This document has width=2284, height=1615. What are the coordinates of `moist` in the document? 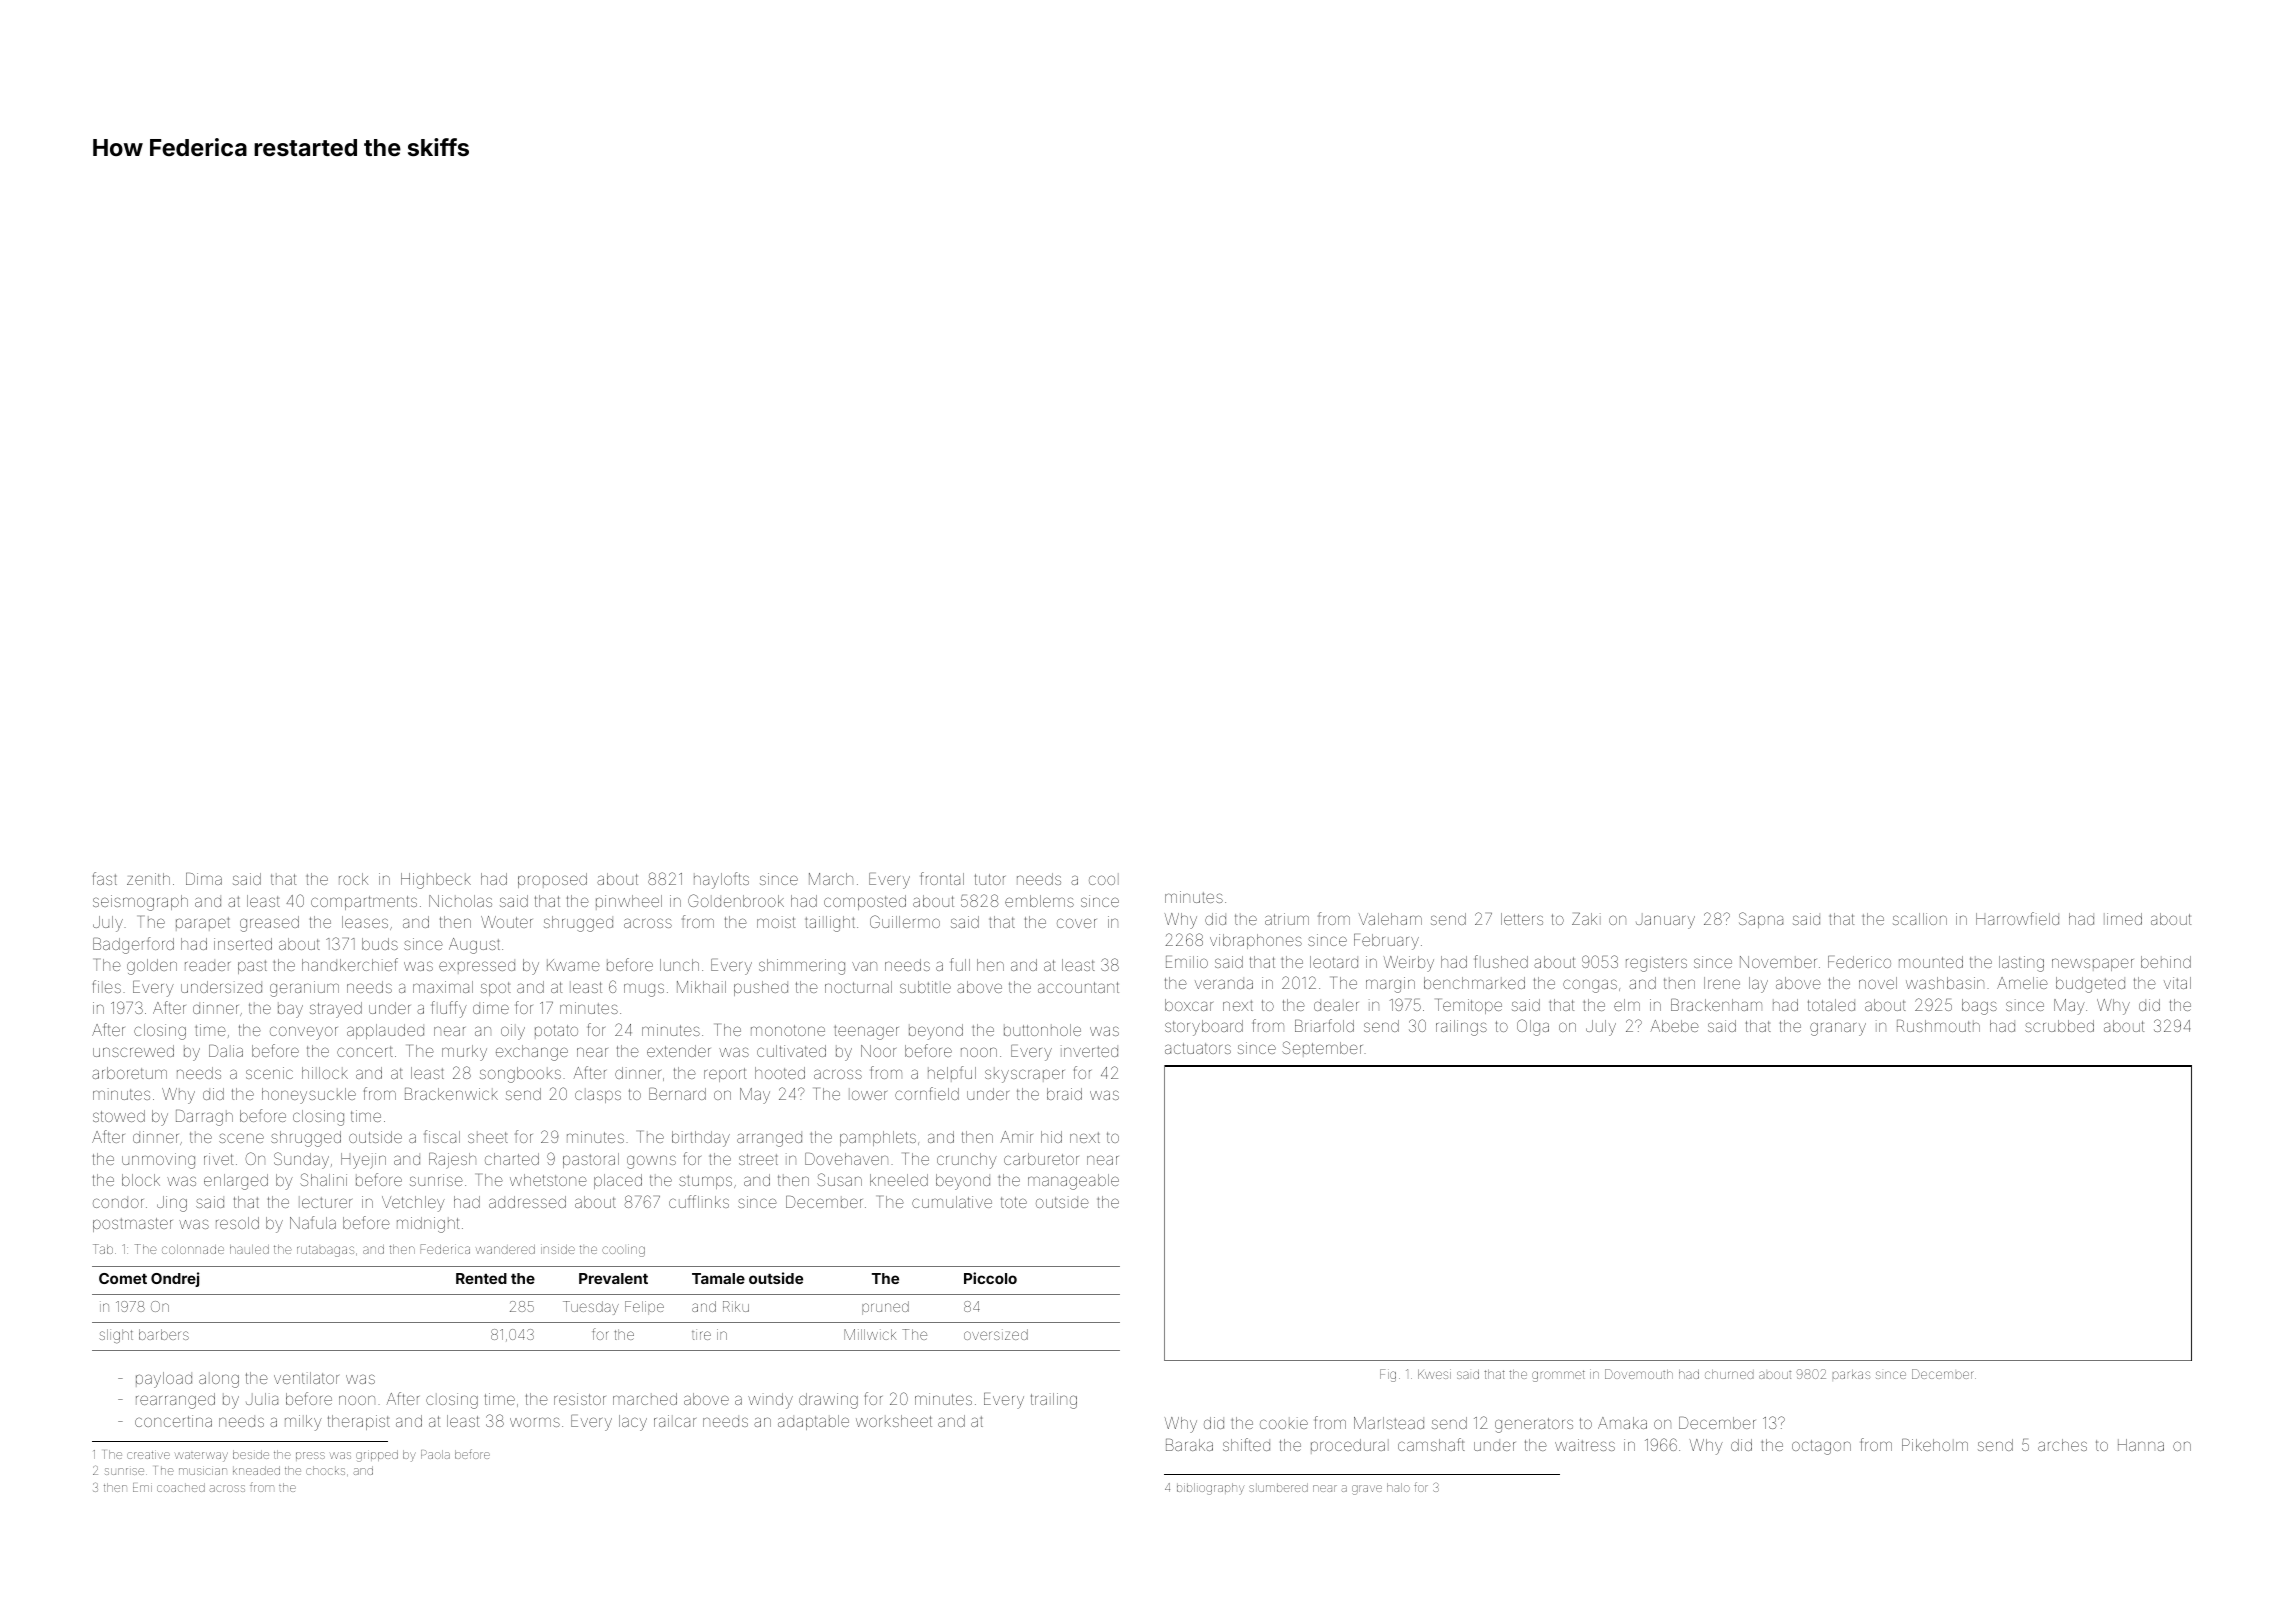 It's located at (776, 922).
